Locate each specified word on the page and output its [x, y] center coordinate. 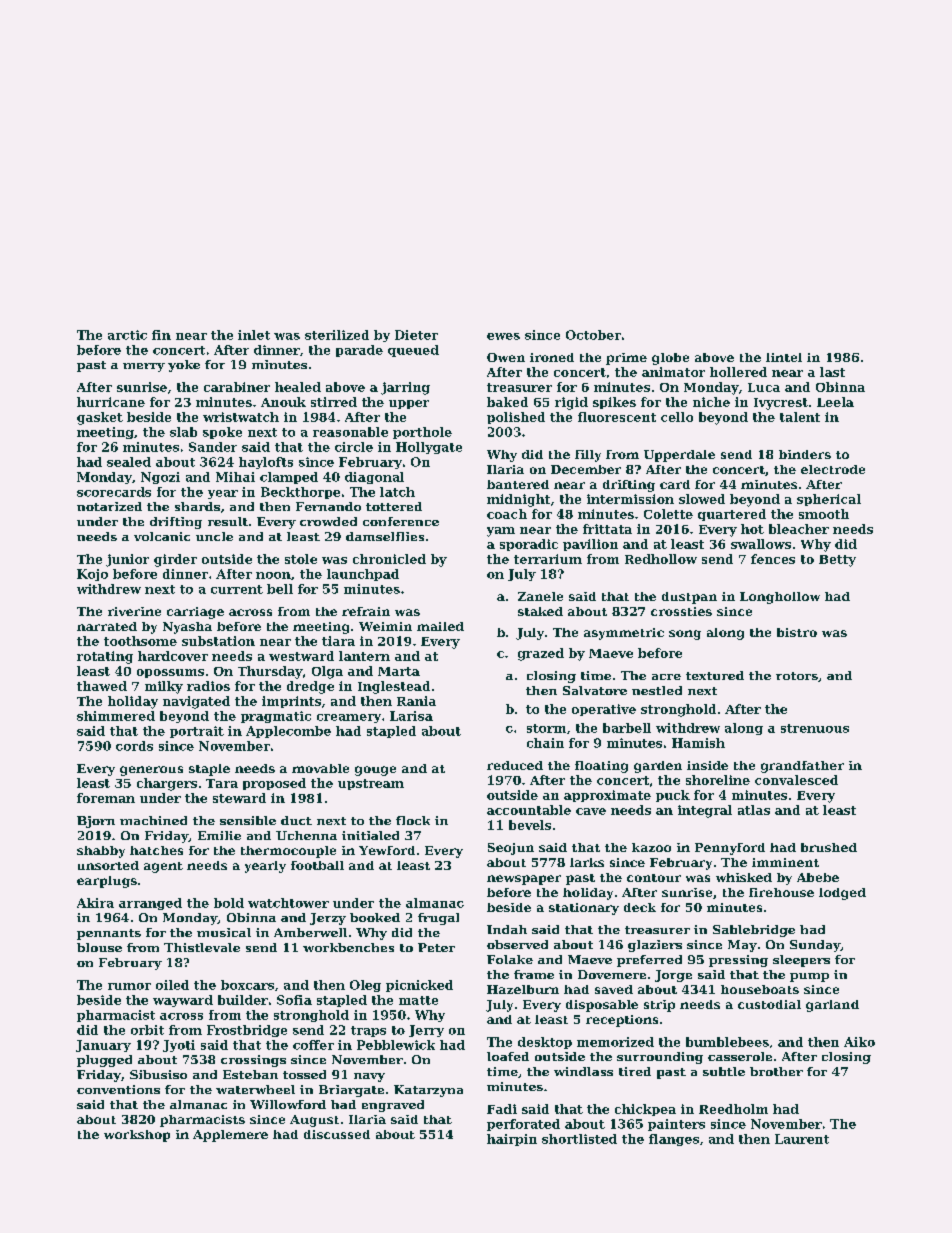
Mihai [235, 477]
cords [134, 746]
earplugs [107, 882]
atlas [754, 810]
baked [507, 402]
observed [517, 944]
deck [640, 907]
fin [161, 335]
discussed [337, 1134]
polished [516, 418]
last [832, 372]
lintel [784, 357]
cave [591, 811]
